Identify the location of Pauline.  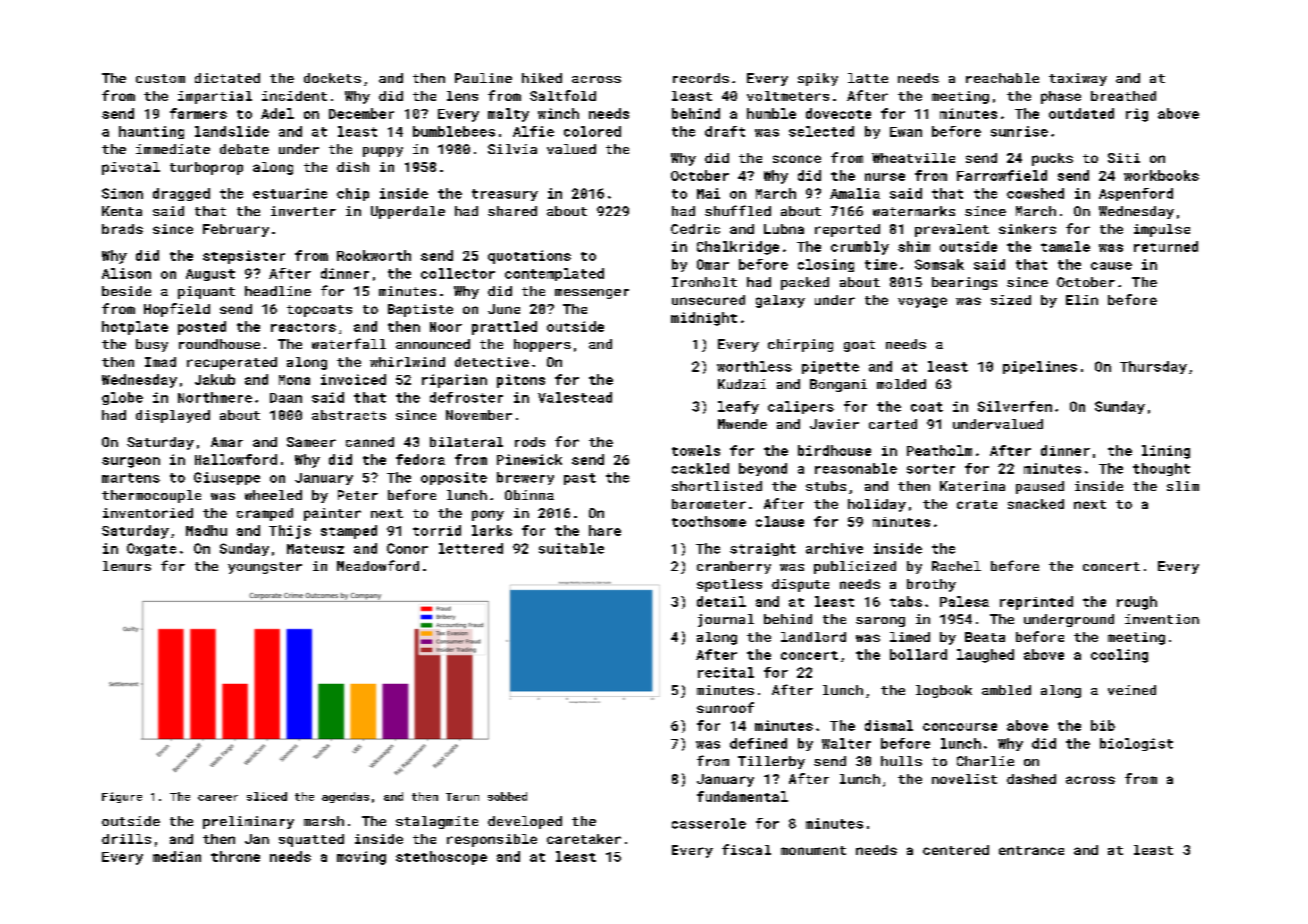
(483, 78).
